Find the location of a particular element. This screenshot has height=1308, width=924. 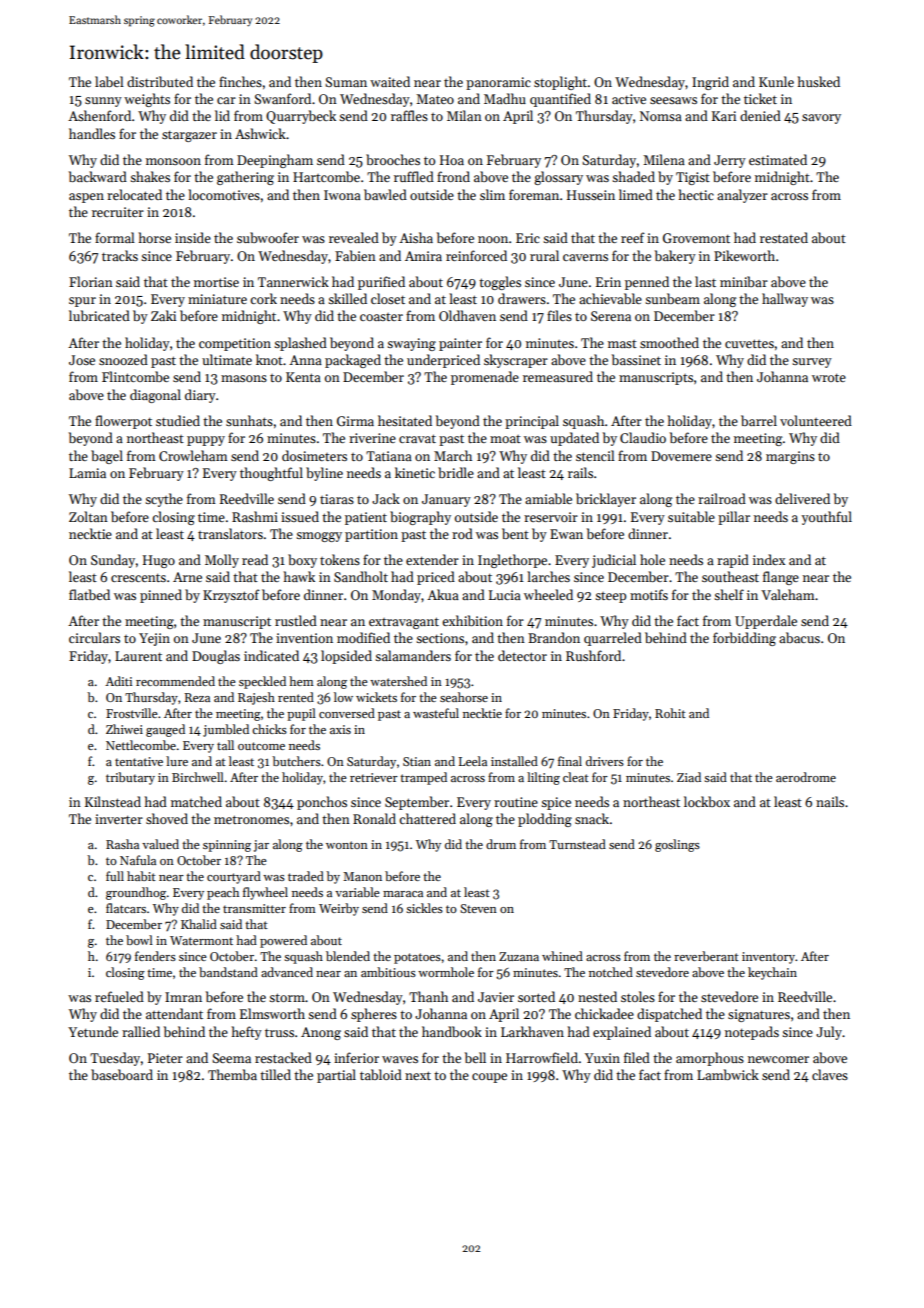

label is located at coordinates (109, 81).
